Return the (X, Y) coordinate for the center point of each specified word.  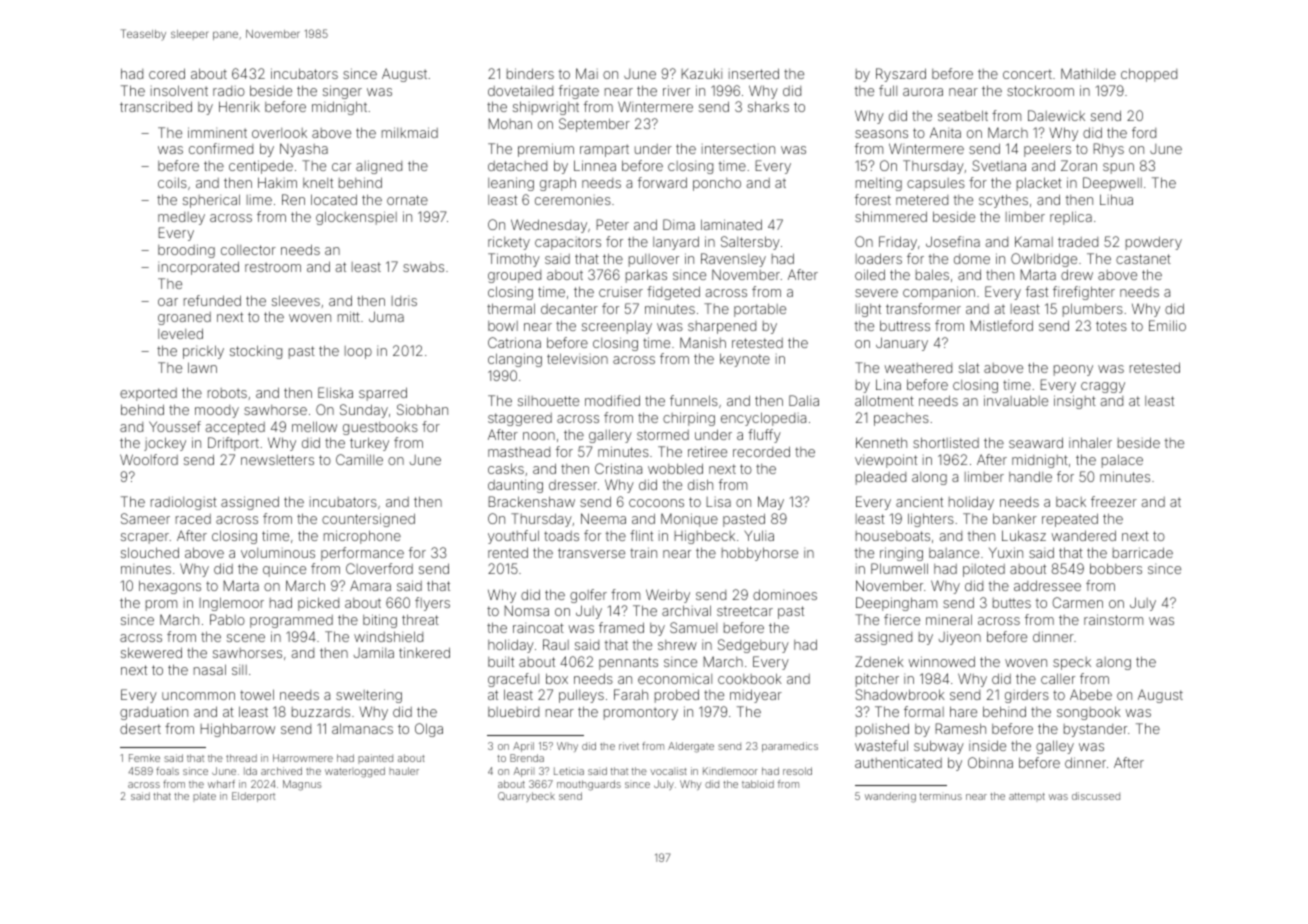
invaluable (1016, 400)
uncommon (198, 696)
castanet (1143, 259)
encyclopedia (763, 419)
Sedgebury (753, 646)
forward (662, 182)
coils (172, 182)
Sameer (145, 518)
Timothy (514, 260)
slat (969, 367)
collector (248, 250)
